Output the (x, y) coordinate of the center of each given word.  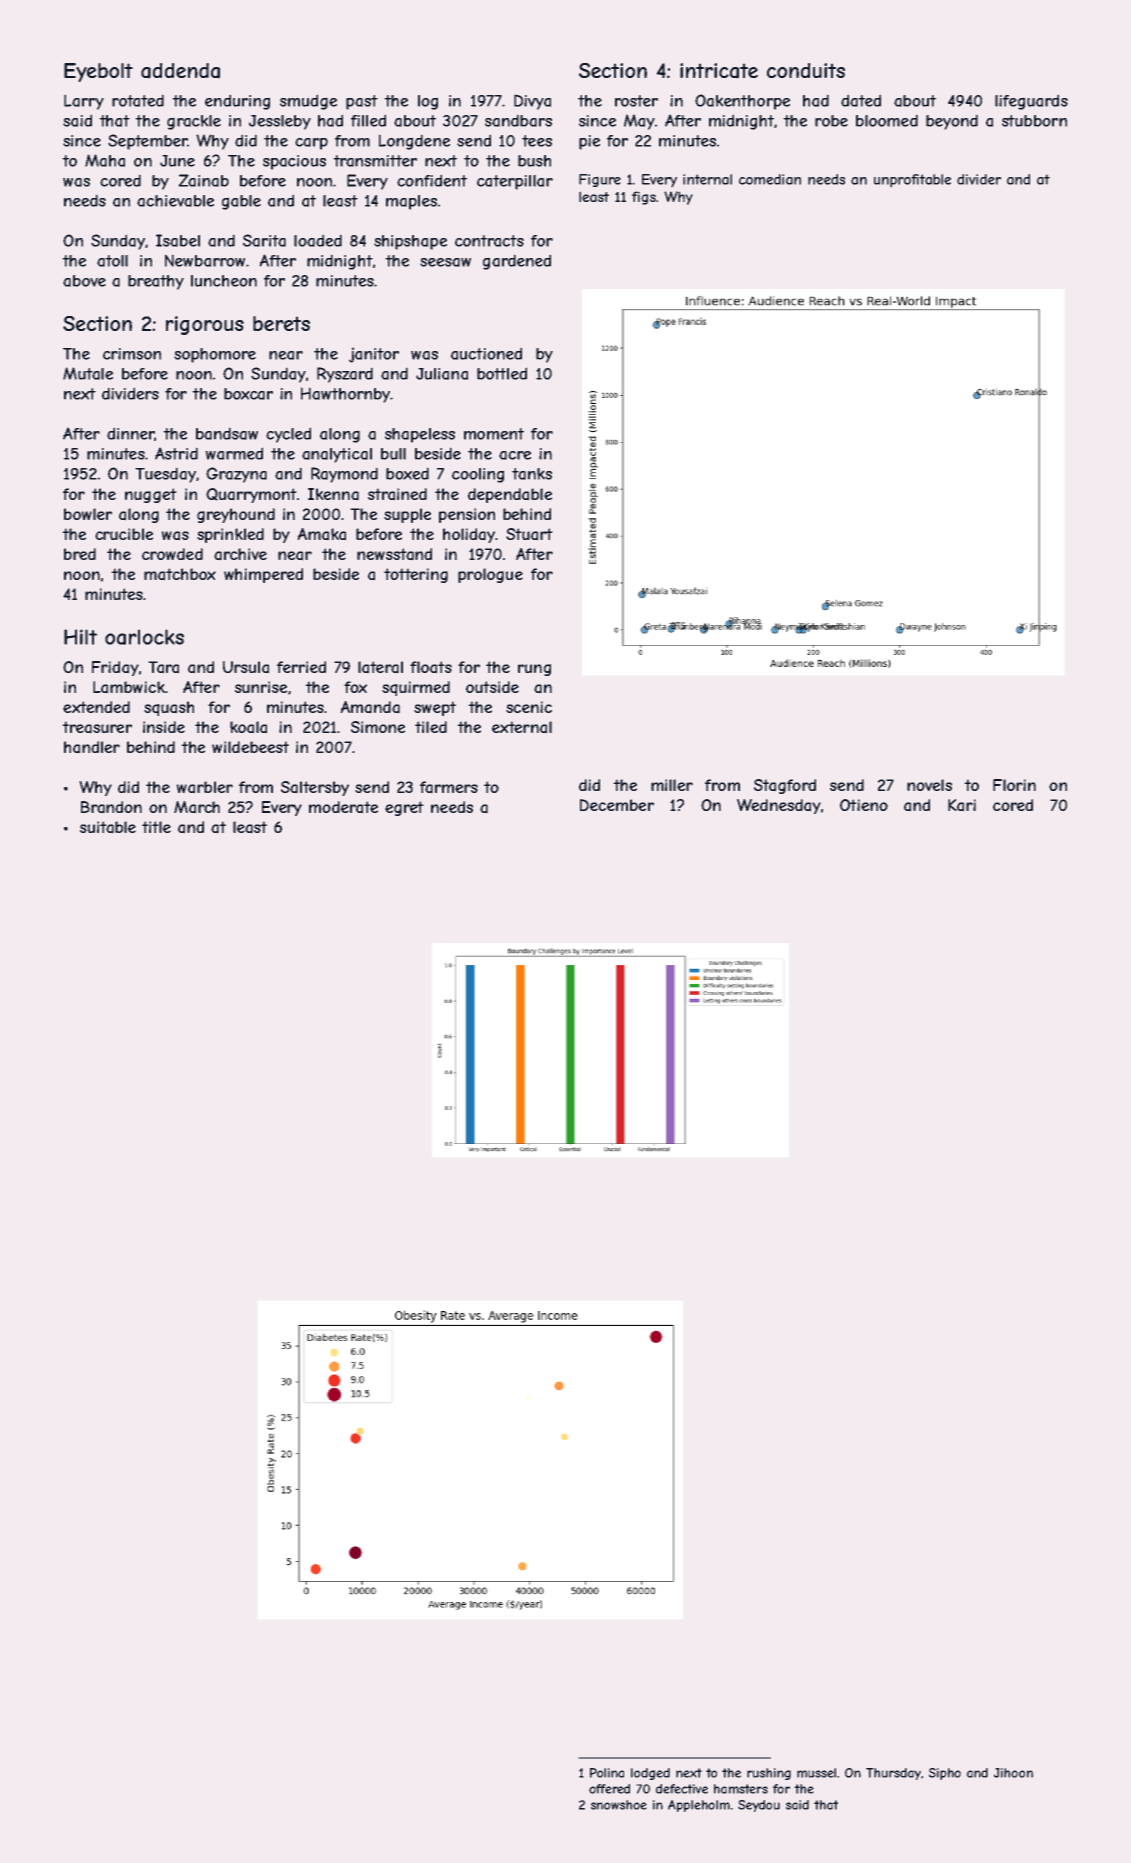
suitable (108, 827)
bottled (502, 373)
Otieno (864, 805)
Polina (607, 1773)
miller (672, 785)
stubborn (1034, 121)
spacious (294, 162)
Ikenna (333, 494)
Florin (1014, 785)
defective (682, 1789)
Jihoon (1013, 1773)
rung (534, 670)
